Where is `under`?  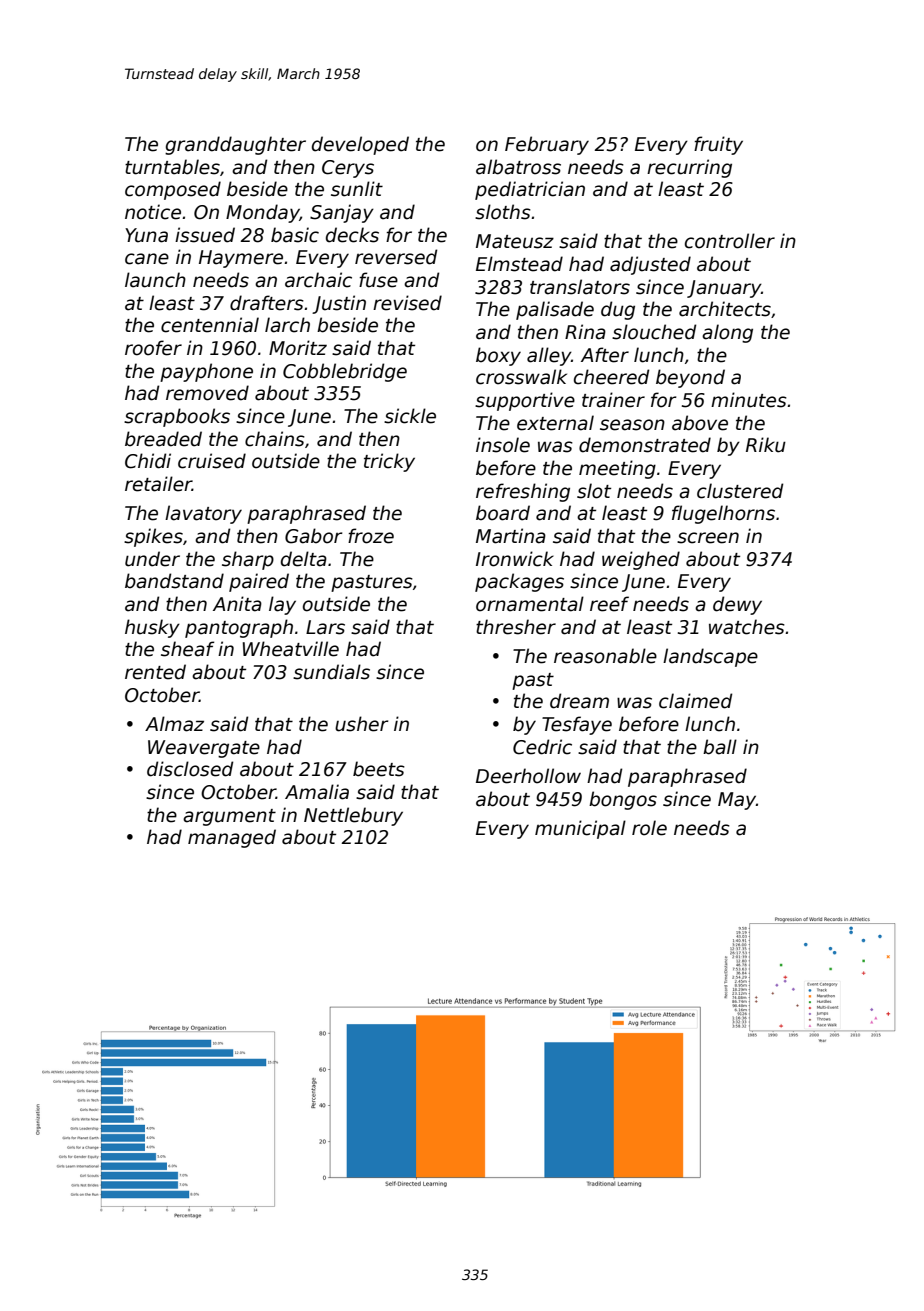 under is located at coordinates (152, 559).
